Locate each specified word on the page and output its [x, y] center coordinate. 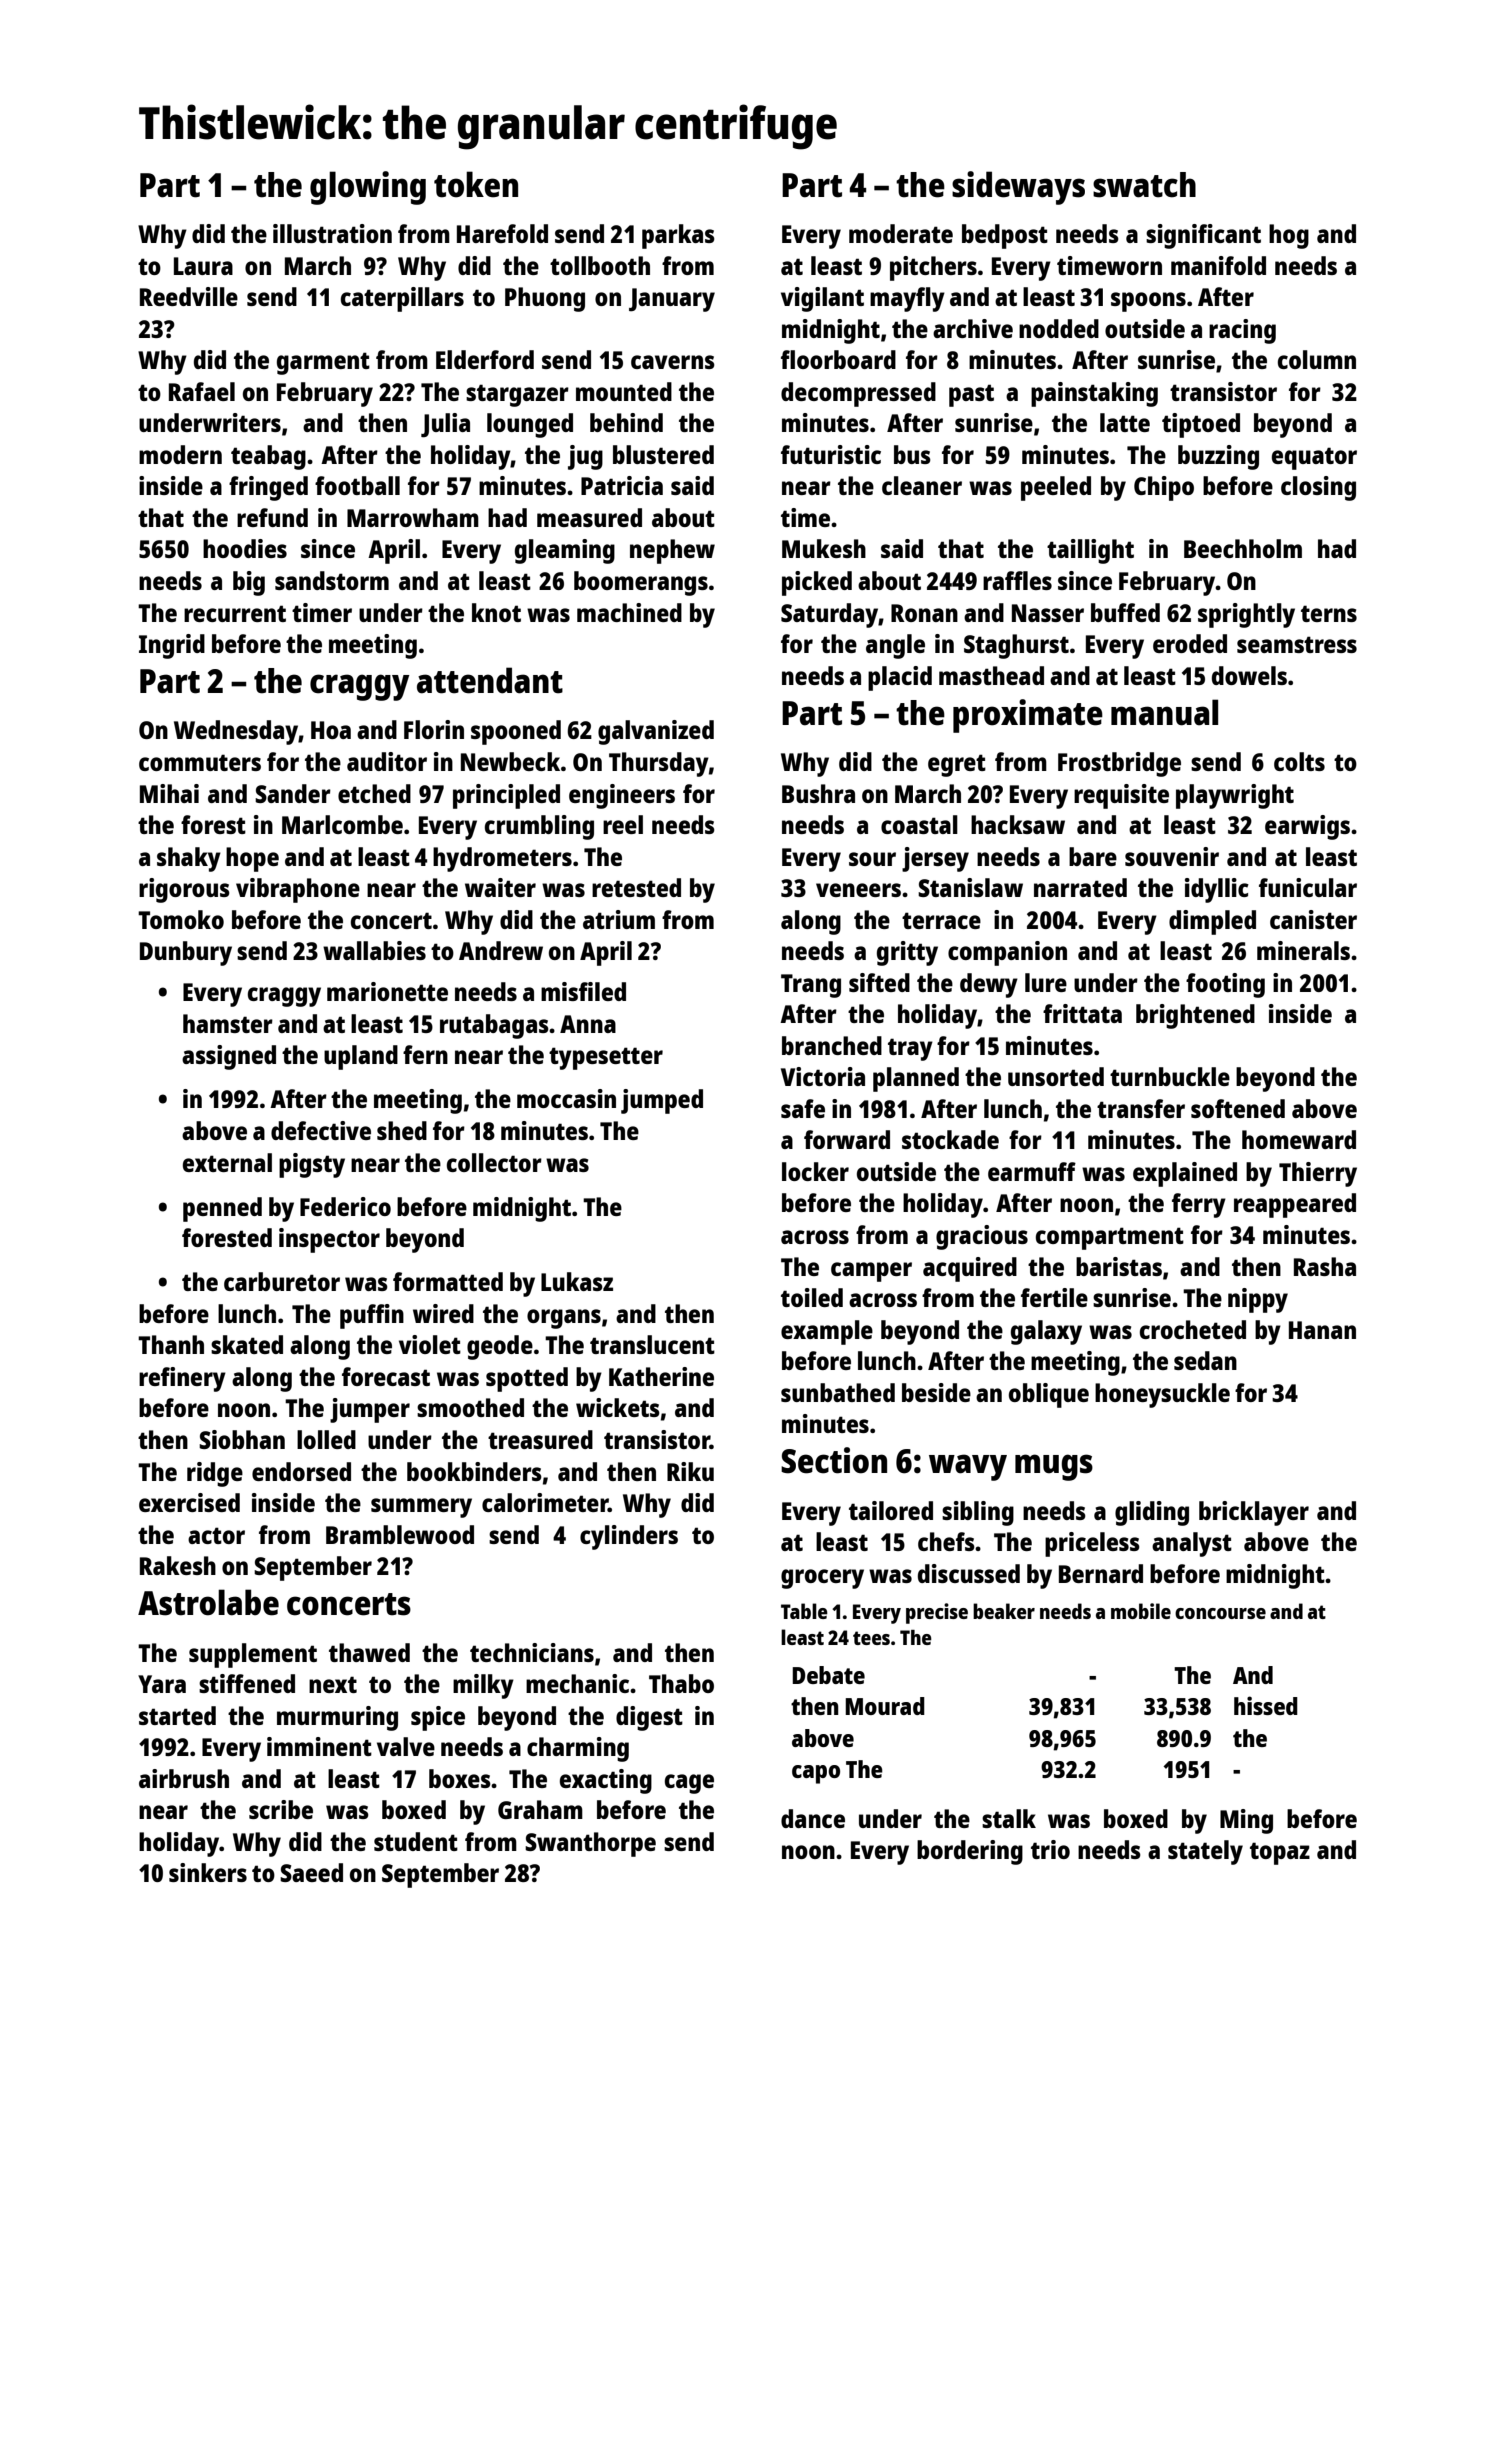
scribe [281, 1809]
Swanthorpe [590, 1844]
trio [1050, 1849]
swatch [1144, 185]
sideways [1018, 188]
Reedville [189, 296]
